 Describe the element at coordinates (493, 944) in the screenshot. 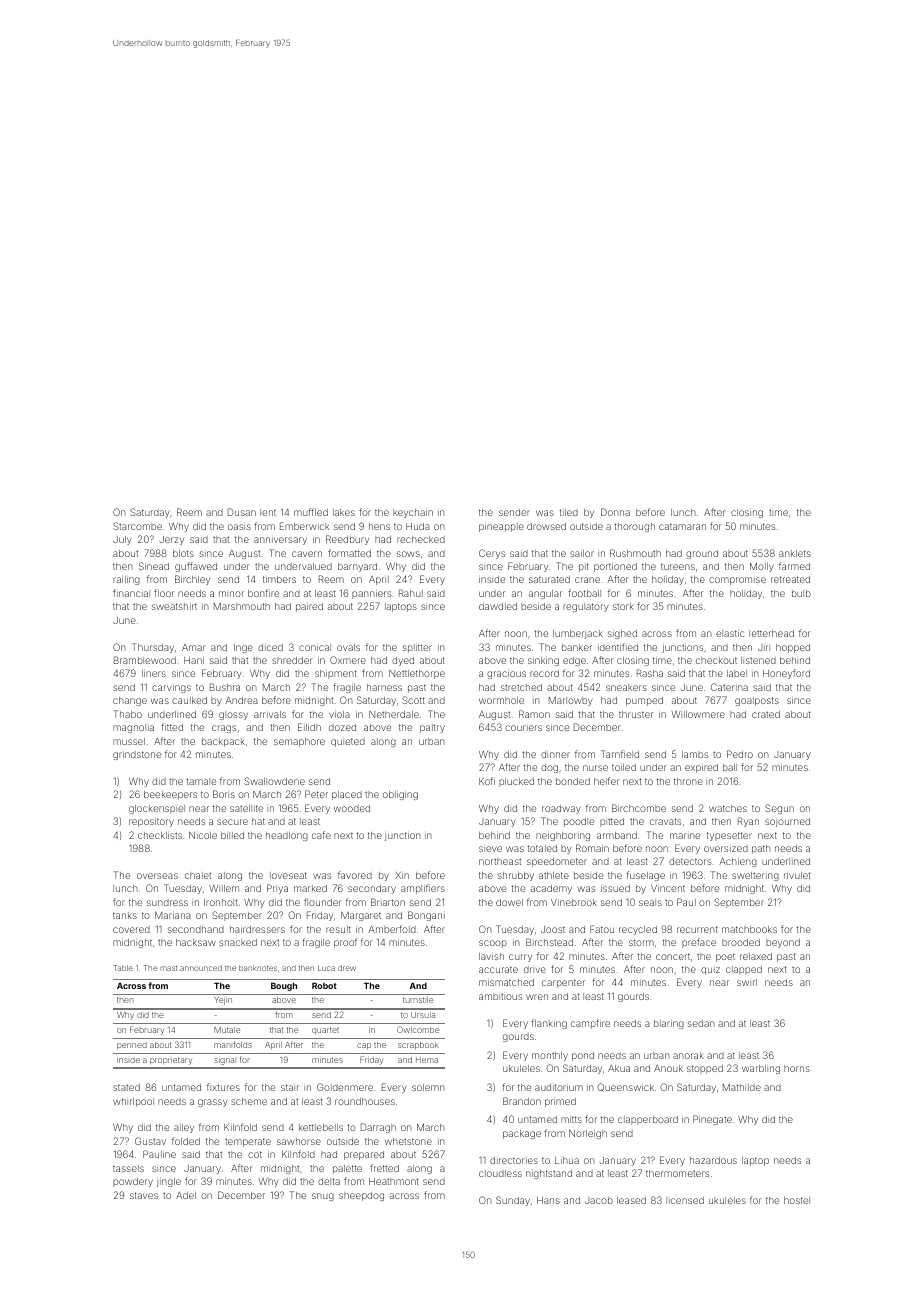

I see `scoop` at that location.
